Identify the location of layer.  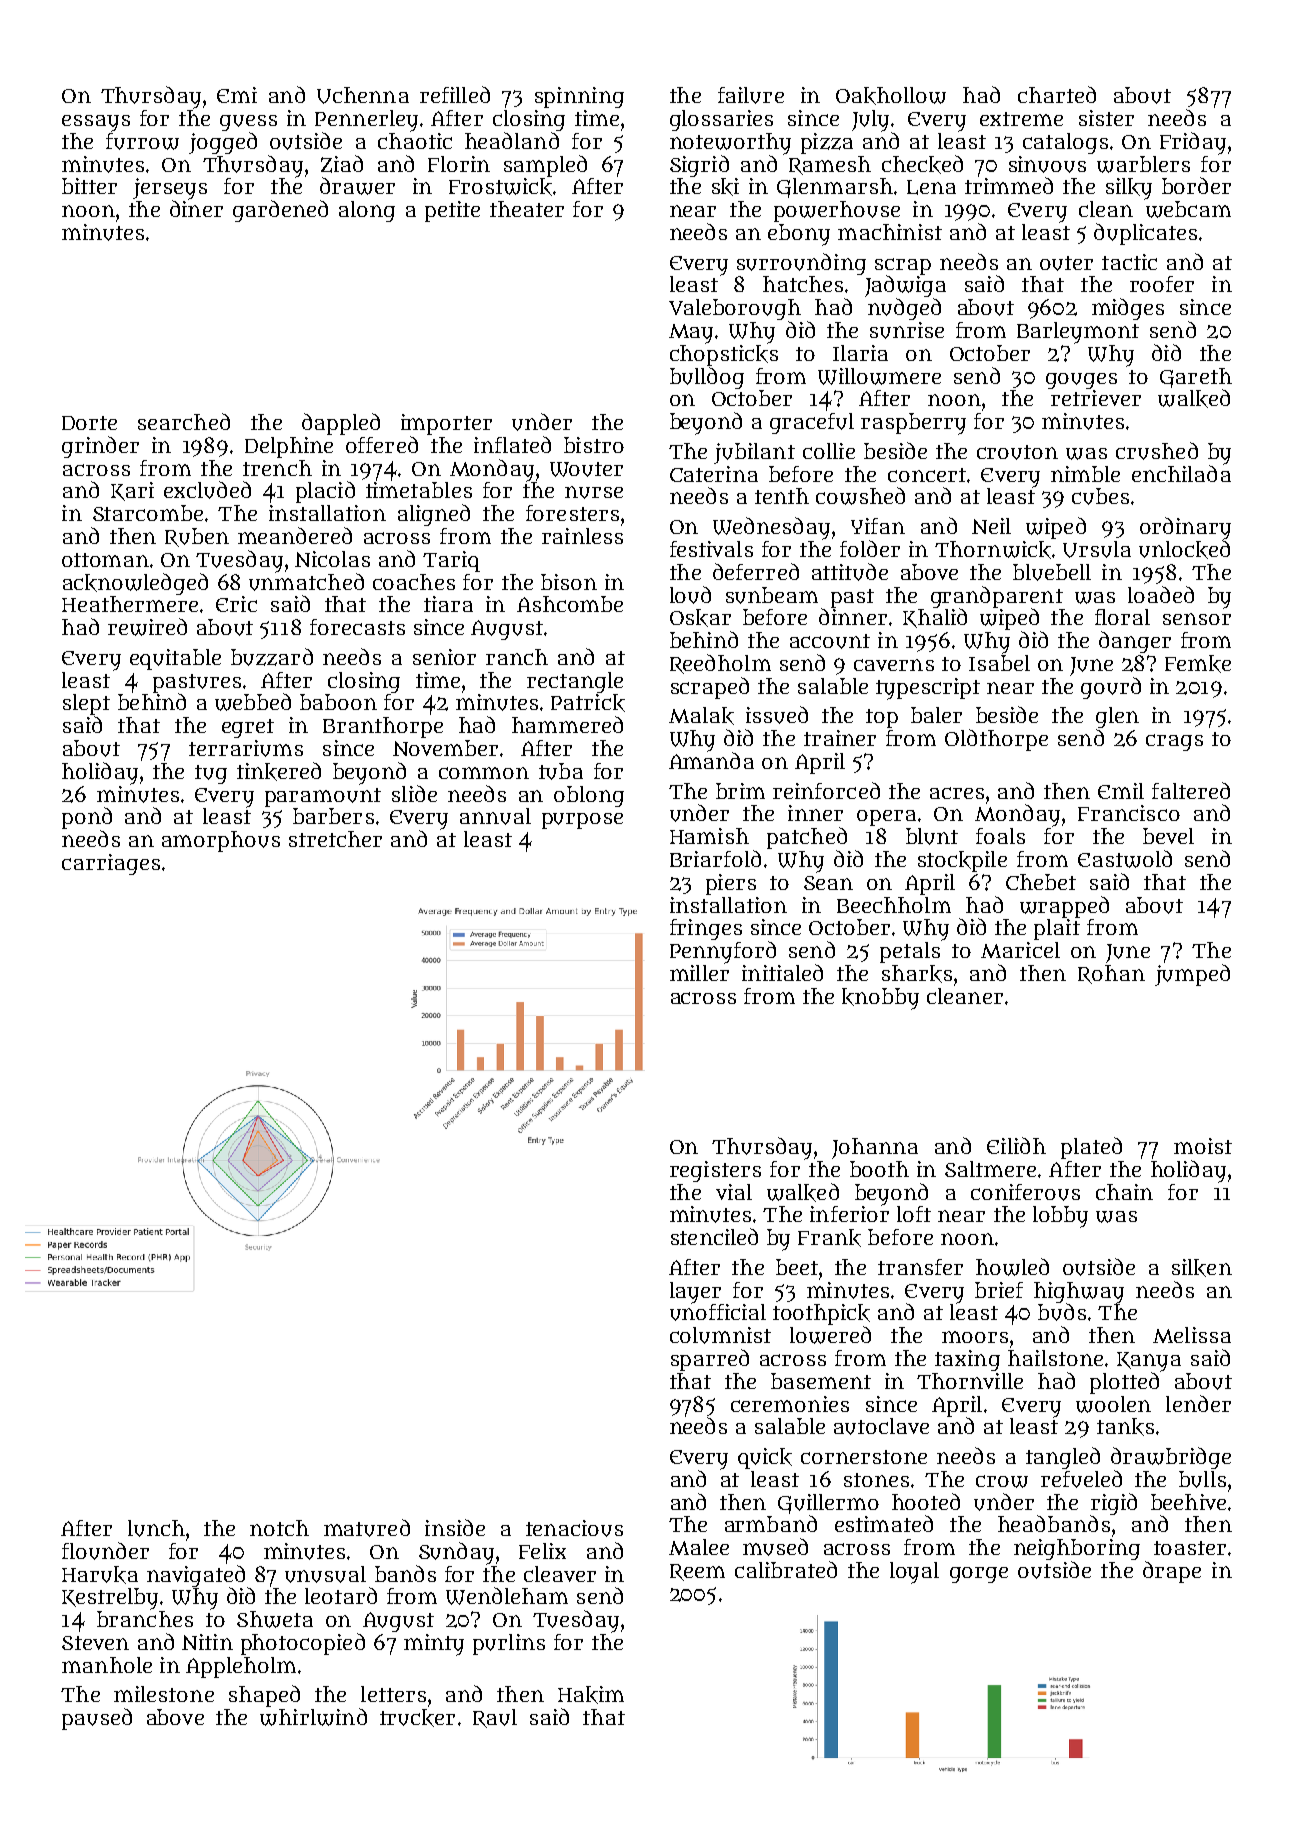
(695, 1292).
